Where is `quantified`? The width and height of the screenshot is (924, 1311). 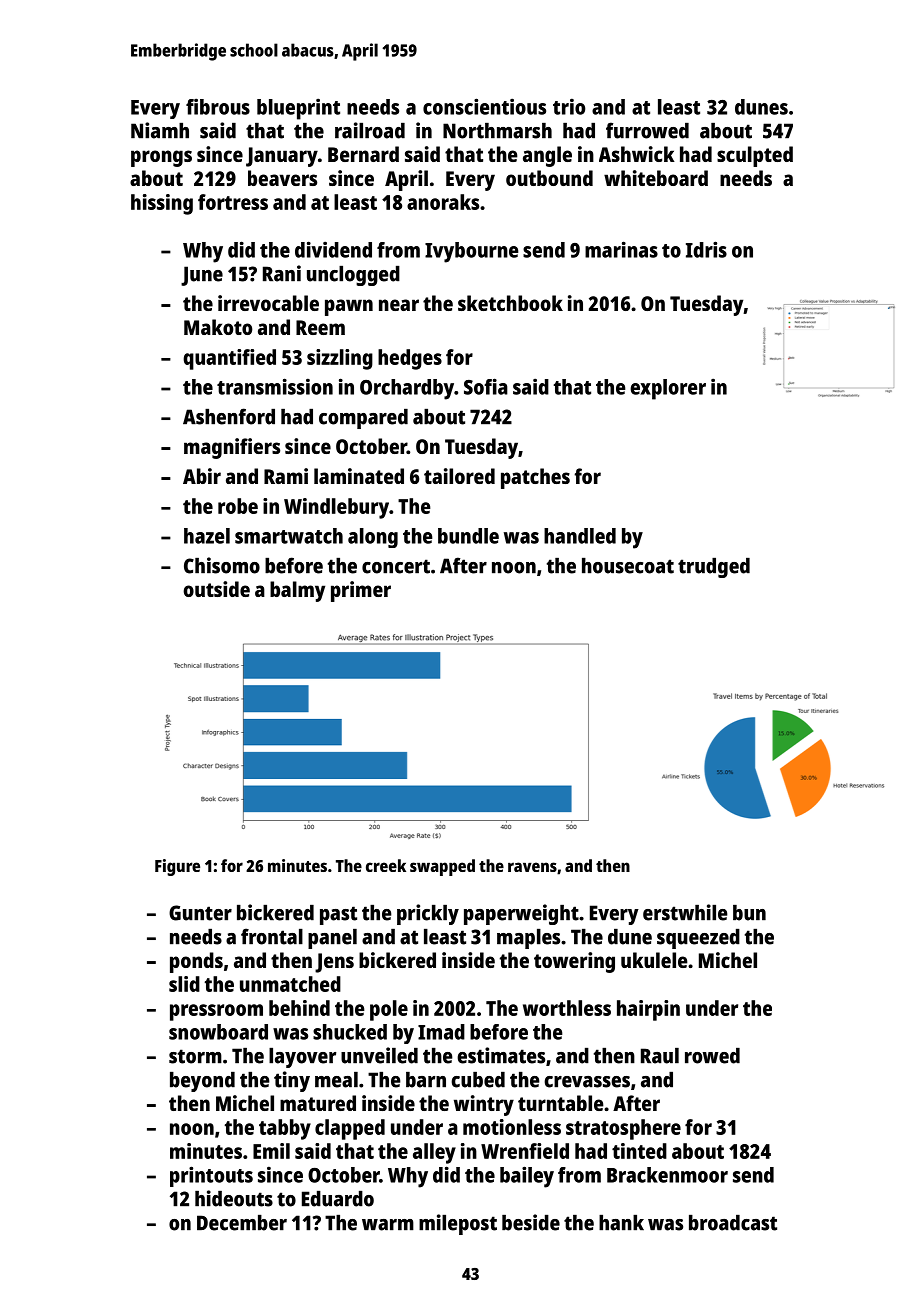
quantified is located at coordinates (229, 359).
